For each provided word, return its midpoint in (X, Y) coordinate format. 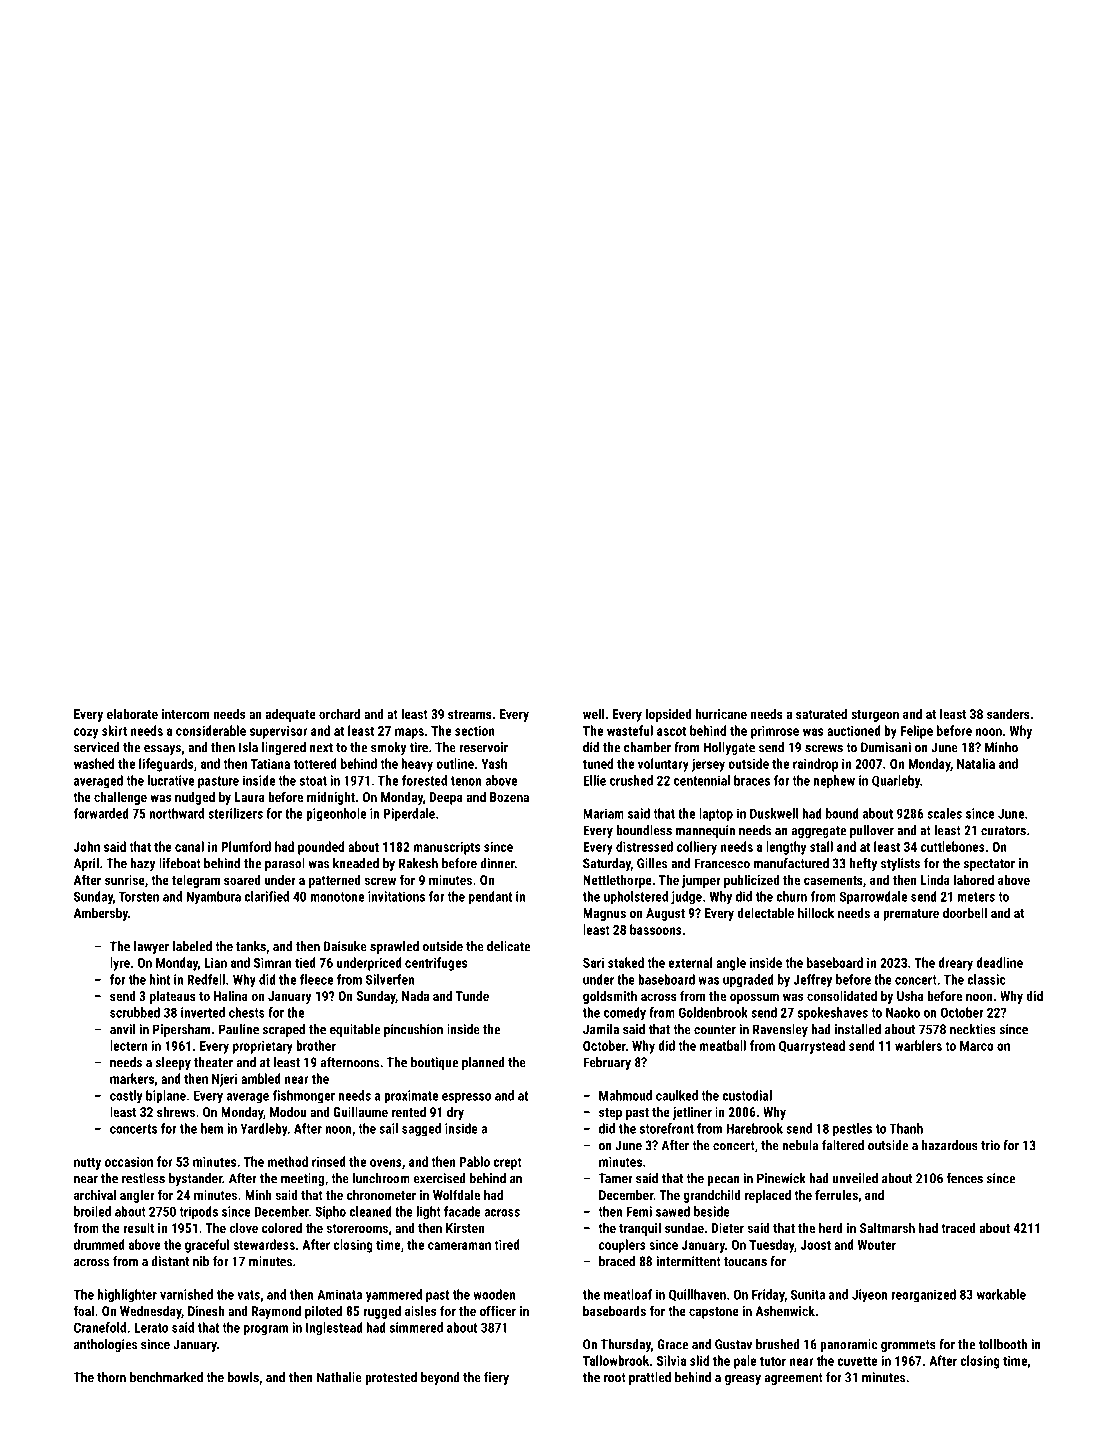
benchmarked (166, 1377)
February (607, 1063)
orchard (339, 713)
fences (965, 1178)
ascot (671, 731)
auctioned (854, 730)
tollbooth (1003, 1344)
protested (391, 1378)
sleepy (173, 1063)
